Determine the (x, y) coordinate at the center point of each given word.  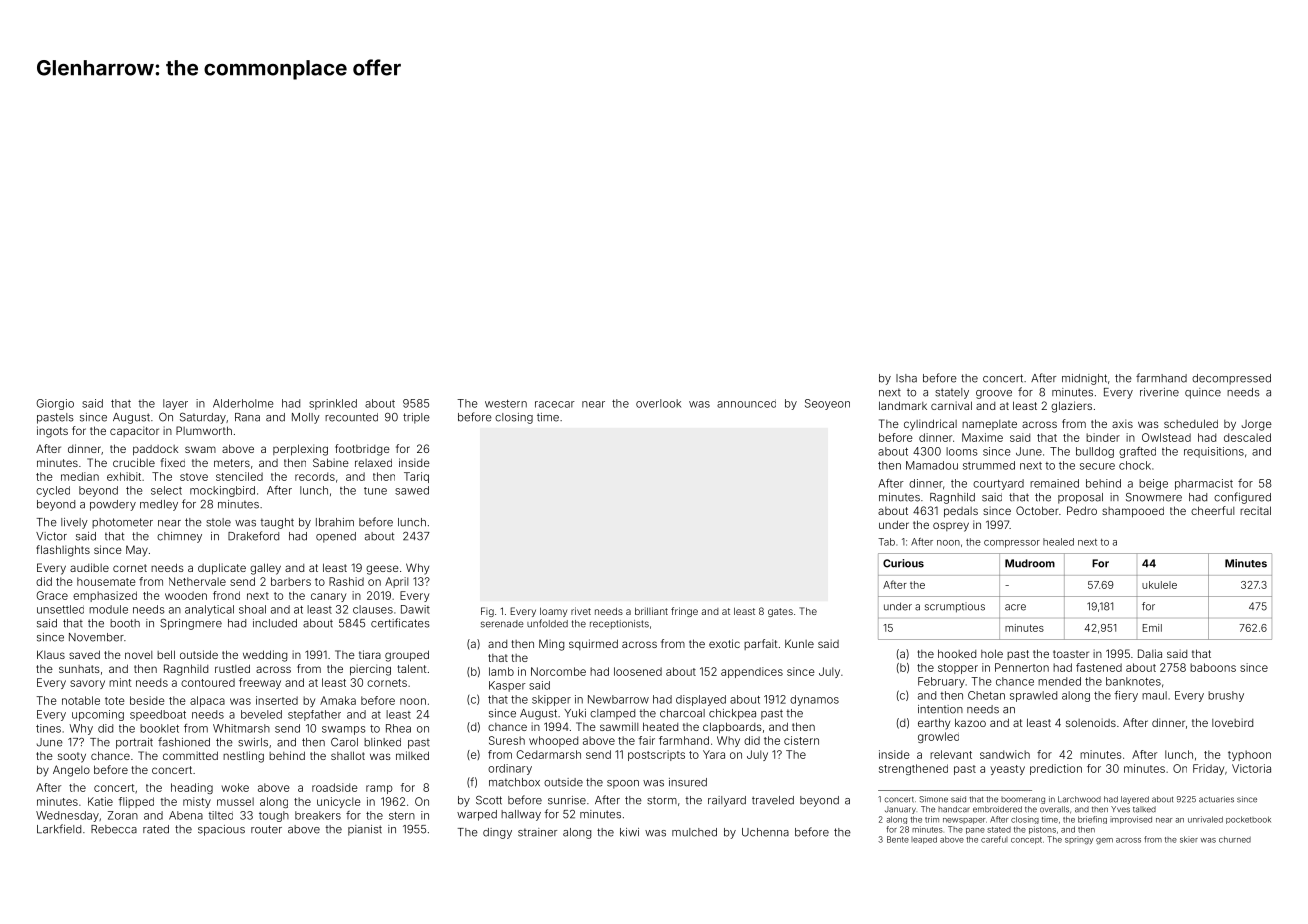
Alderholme (243, 403)
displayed (701, 700)
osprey (951, 527)
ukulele (1159, 585)
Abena (186, 815)
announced (746, 403)
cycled (53, 491)
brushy (1226, 696)
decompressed (1231, 379)
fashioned (184, 742)
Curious (903, 563)
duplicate (222, 569)
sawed (412, 490)
